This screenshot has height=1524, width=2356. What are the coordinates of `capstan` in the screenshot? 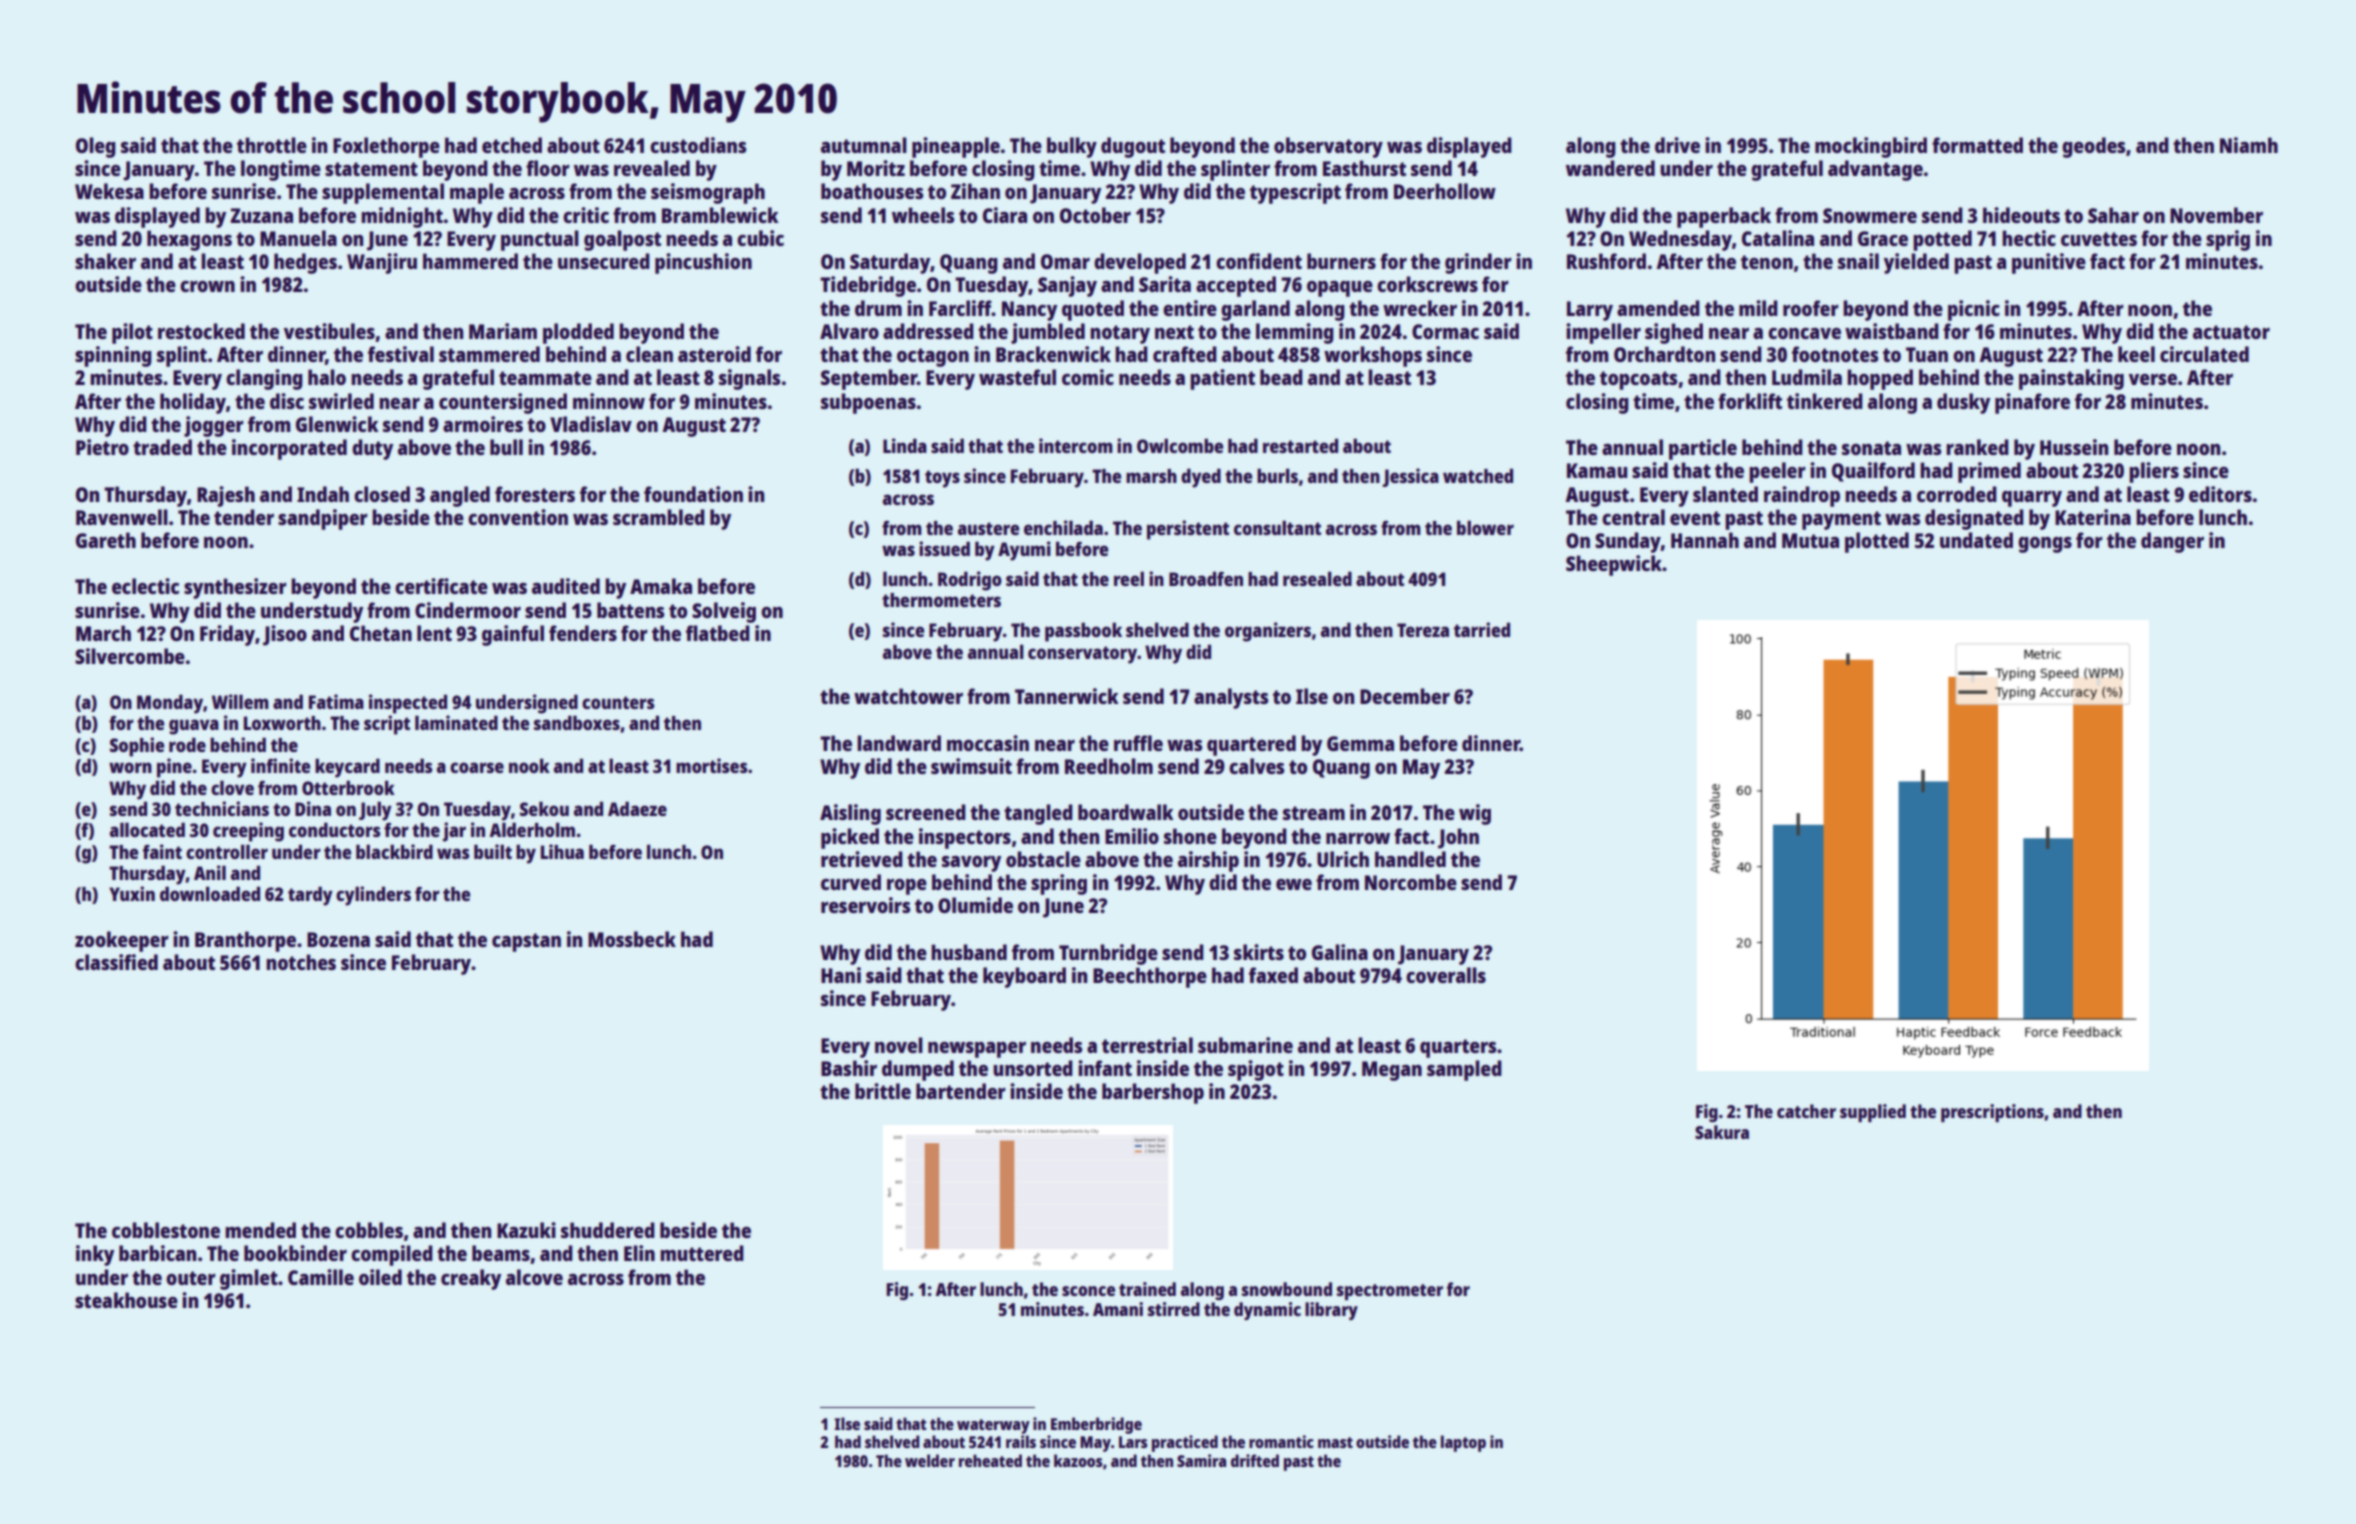 It's located at (526, 942).
